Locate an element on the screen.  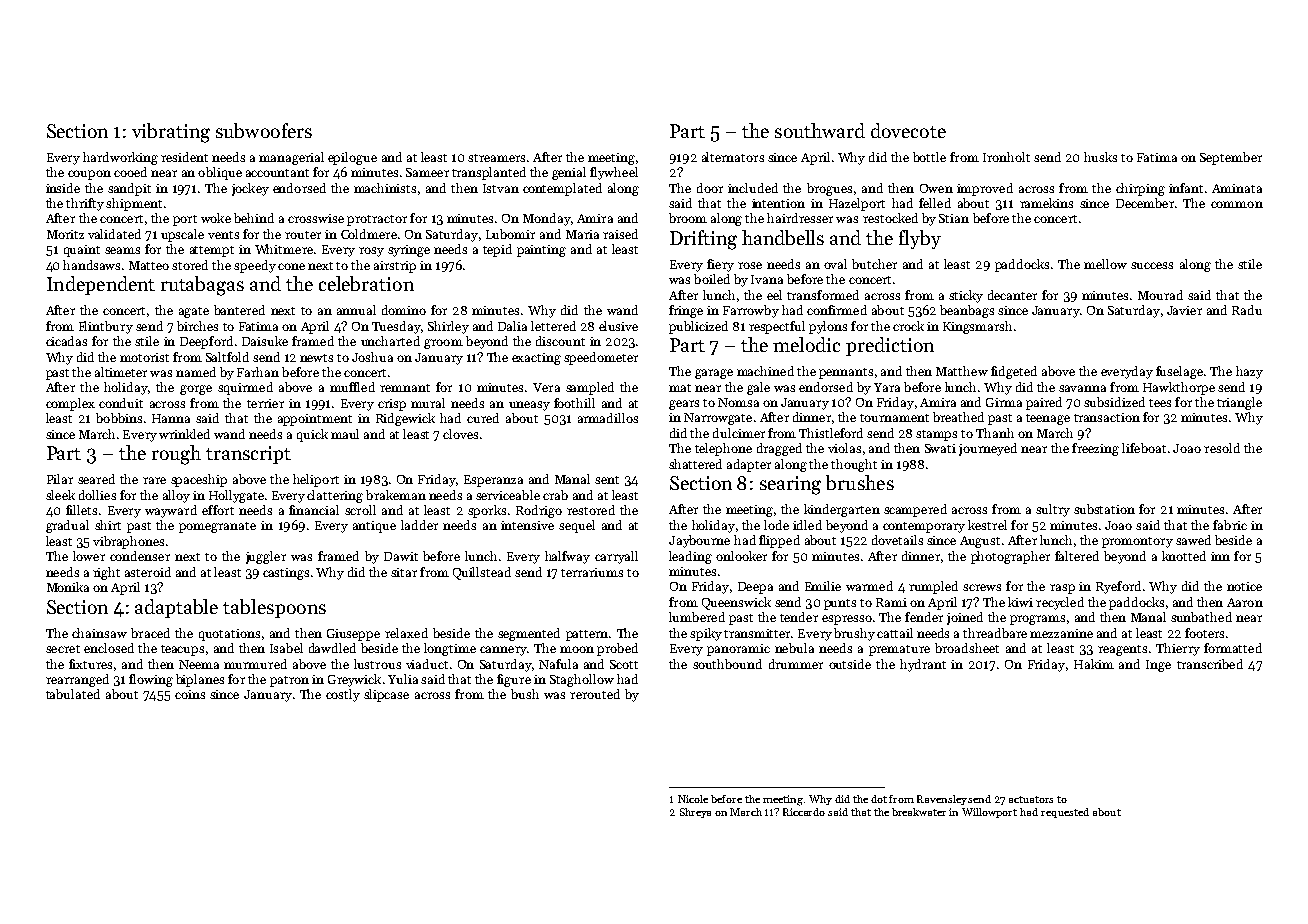
boiled is located at coordinates (712, 279).
